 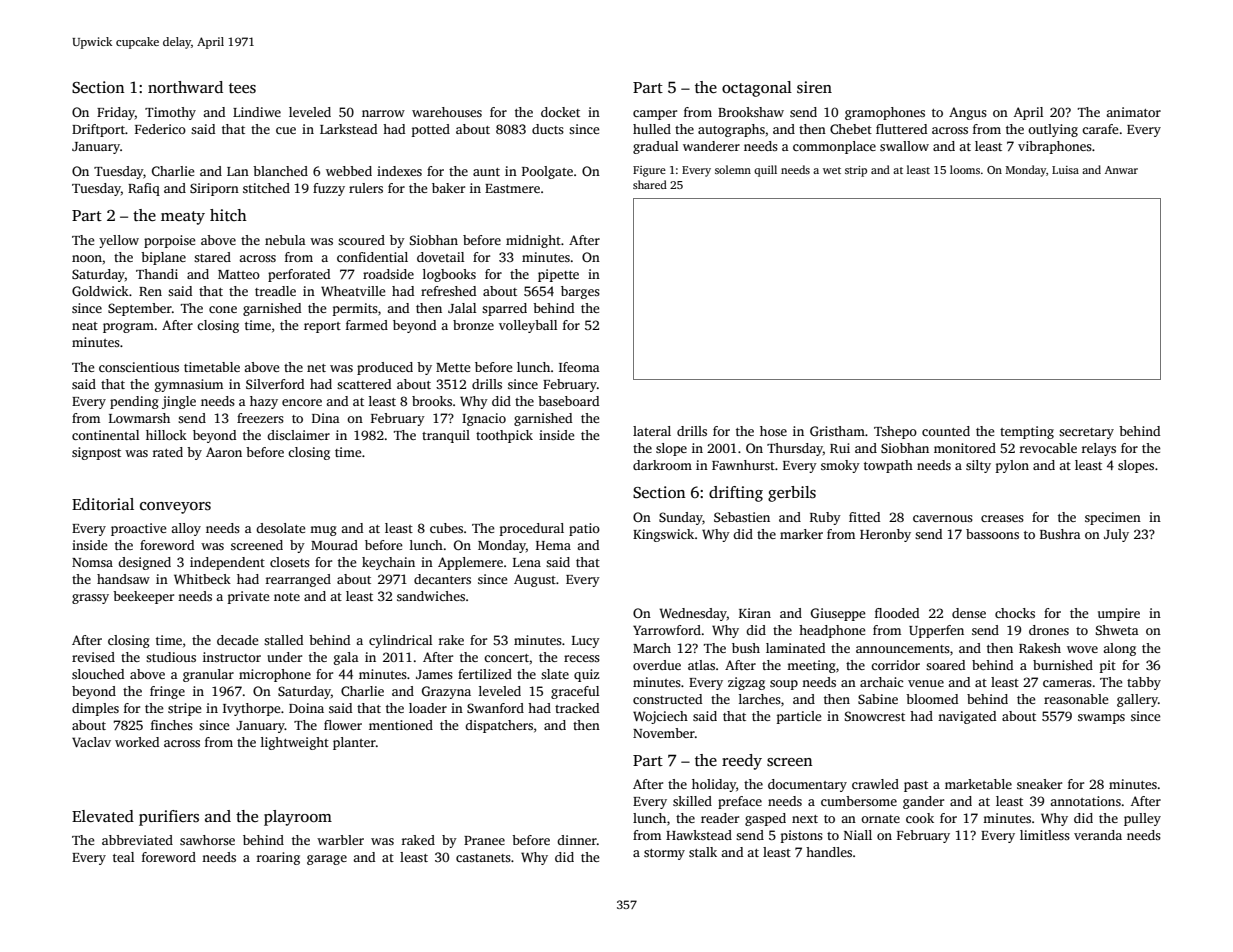 I want to click on stalk, so click(x=703, y=852).
